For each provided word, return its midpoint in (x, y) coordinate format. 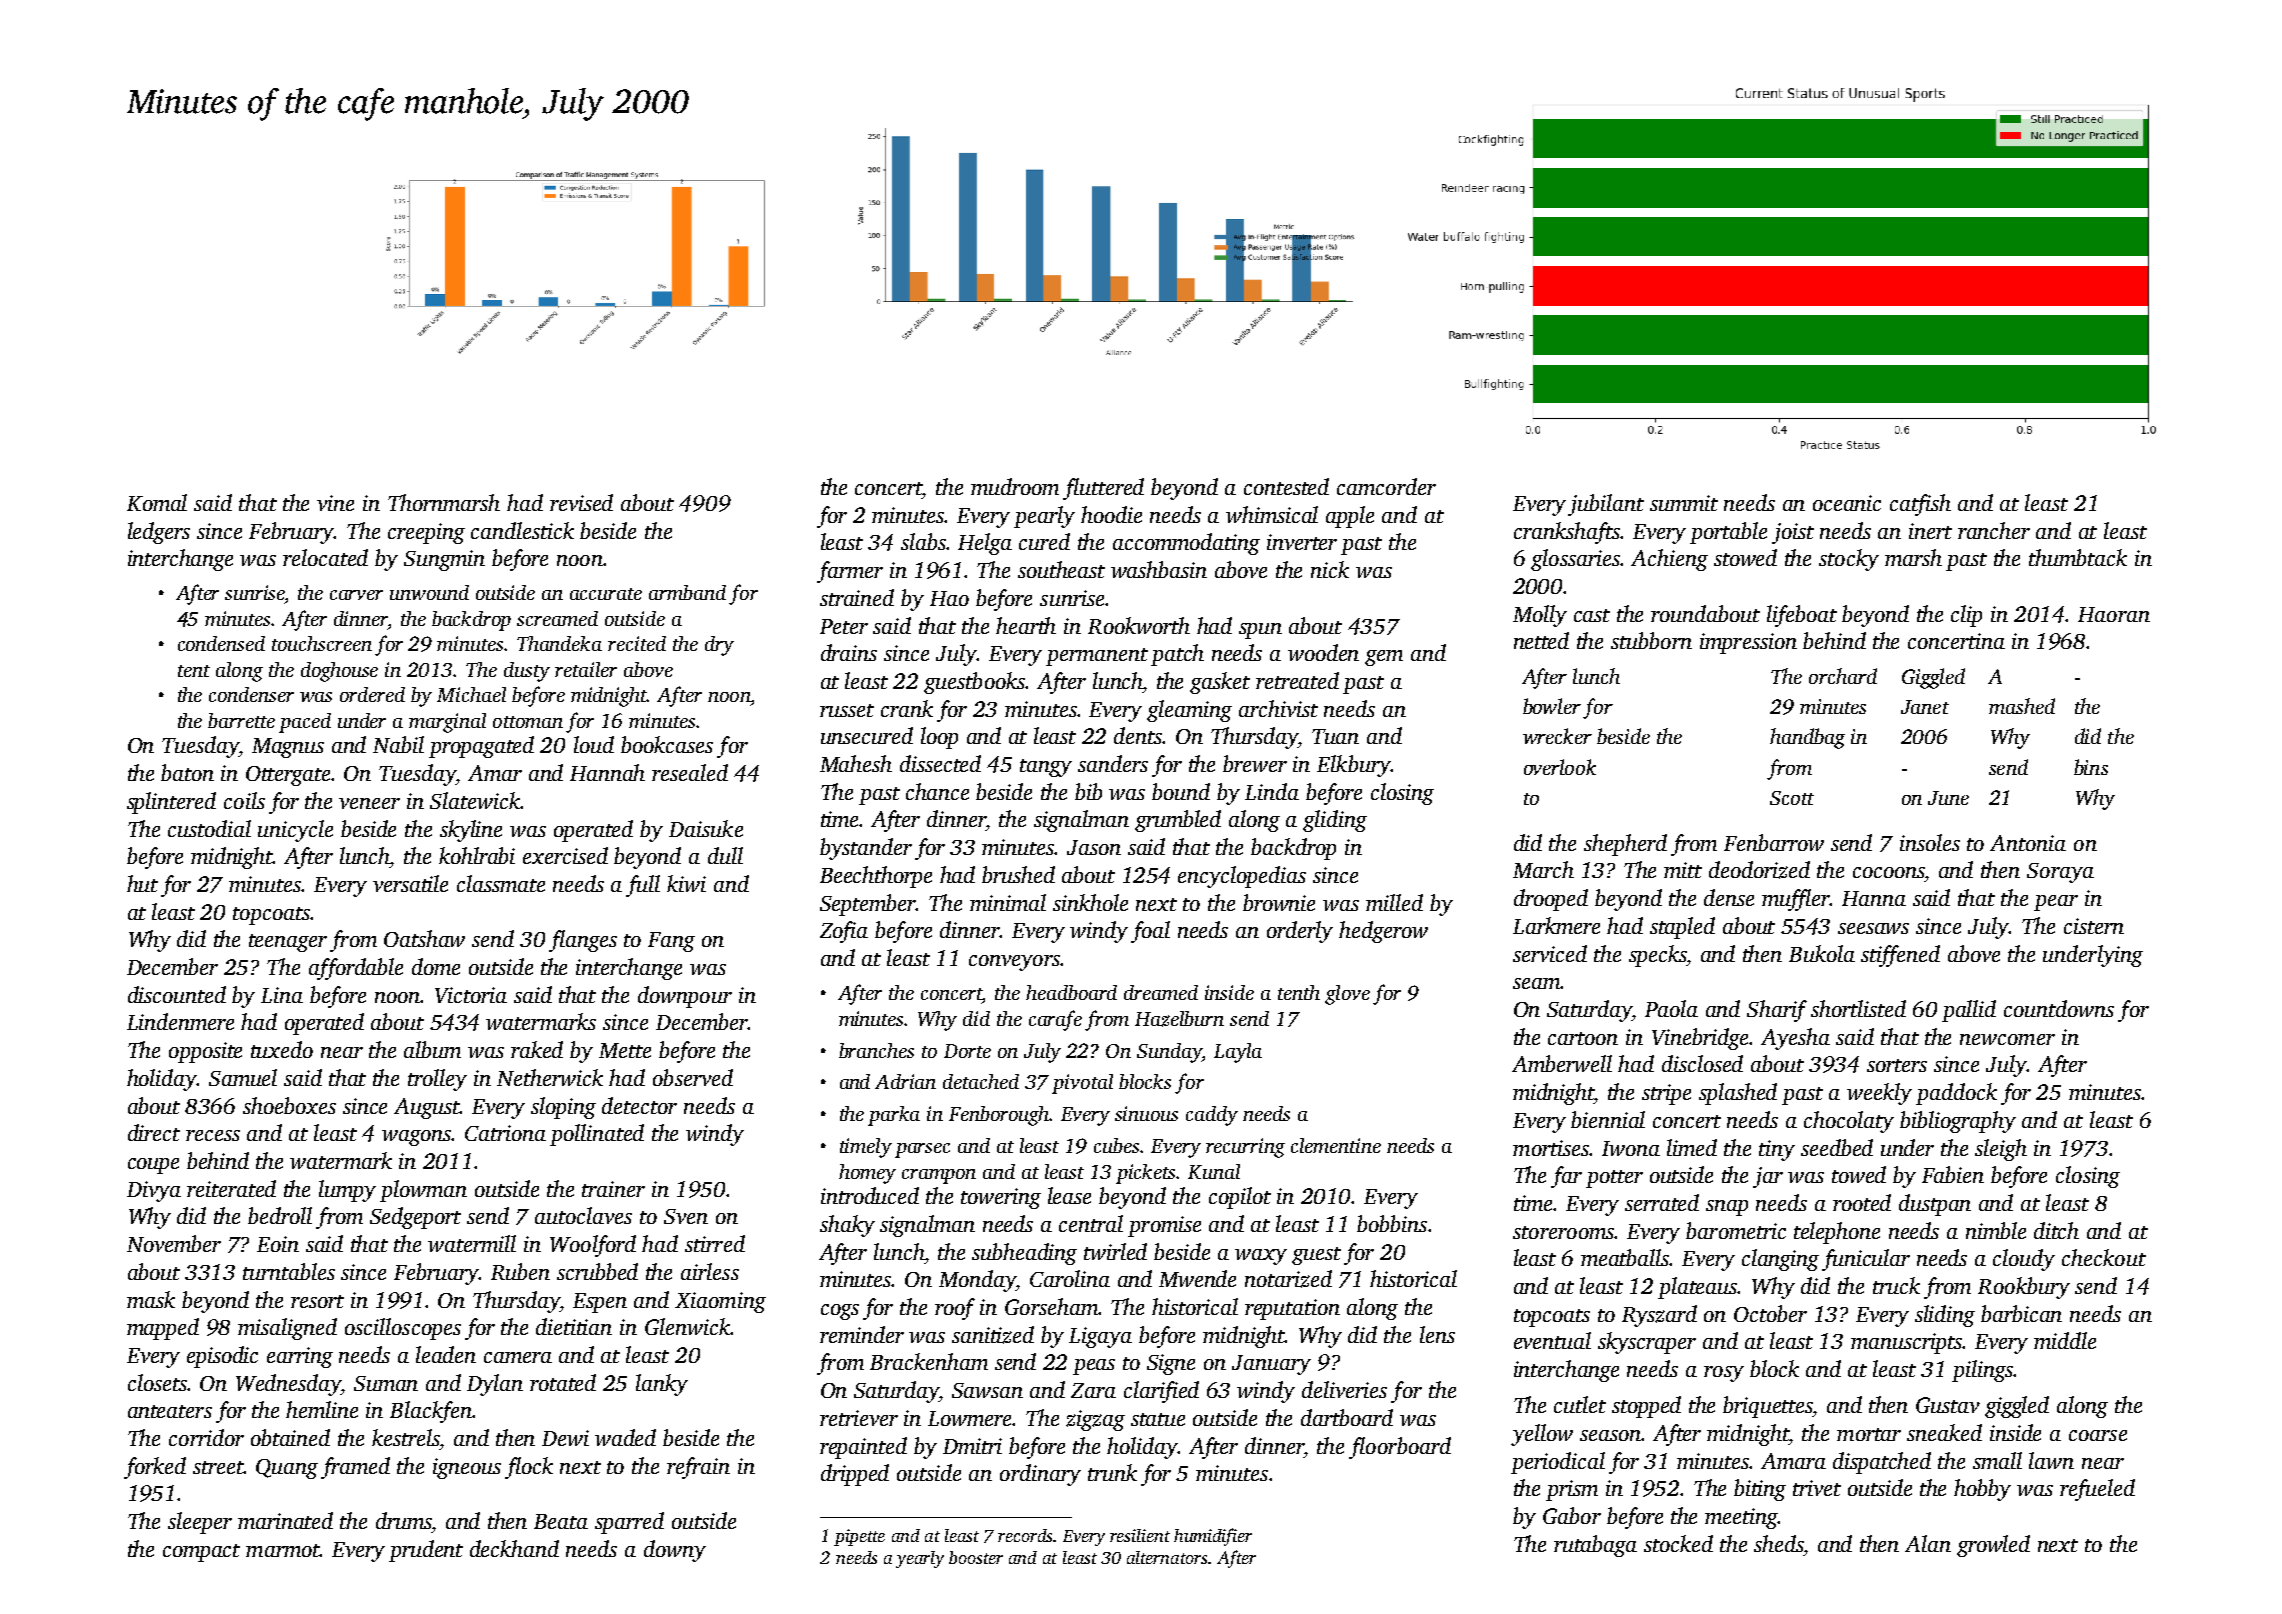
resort (317, 1301)
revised (581, 502)
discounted (177, 994)
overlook (1560, 767)
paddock (1956, 1094)
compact (201, 1553)
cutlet (1580, 1404)
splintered (171, 803)
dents (1138, 735)
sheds (1779, 1543)
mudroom (1015, 486)
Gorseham (1051, 1306)
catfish (1920, 505)
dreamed (1161, 992)
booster (976, 1557)
